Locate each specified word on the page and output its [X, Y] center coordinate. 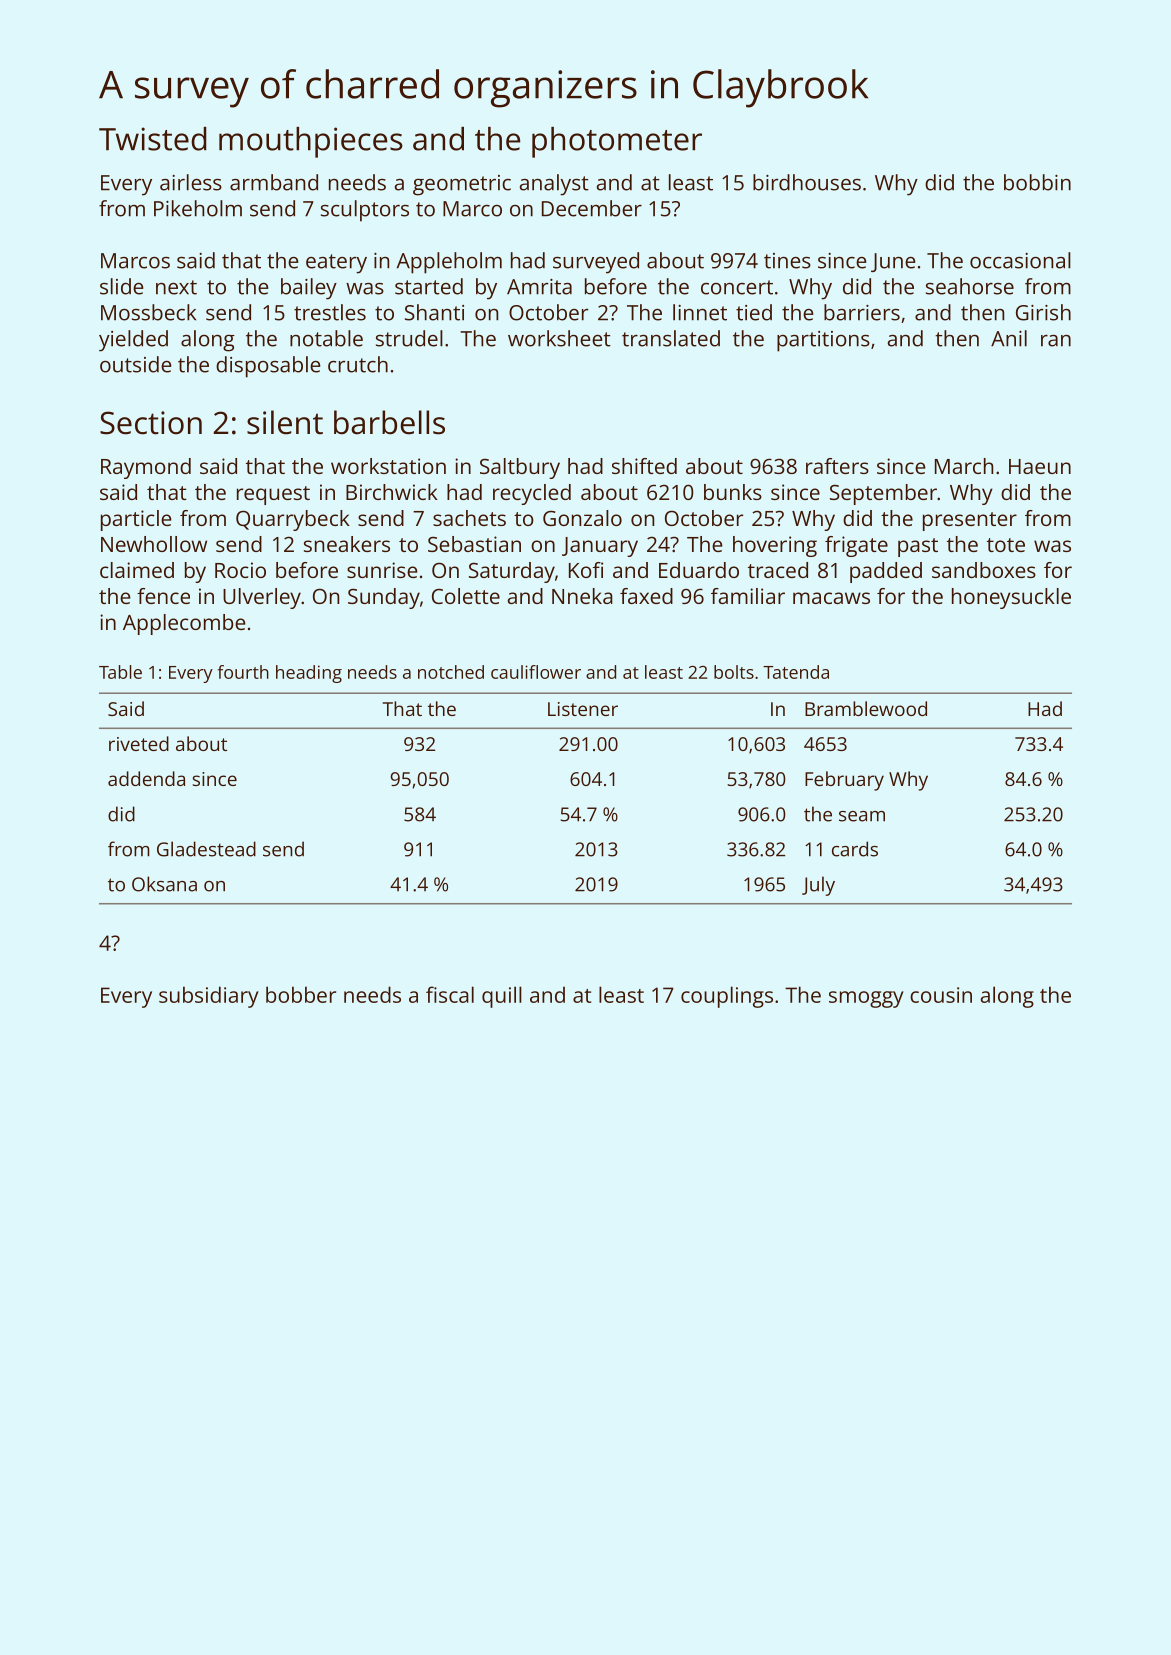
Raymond [146, 468]
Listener [583, 709]
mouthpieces [311, 142]
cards [855, 849]
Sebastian [474, 544]
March [964, 466]
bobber [301, 994]
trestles [330, 312]
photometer [617, 142]
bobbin [1037, 182]
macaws [831, 598]
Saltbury [520, 468]
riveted [139, 743]
